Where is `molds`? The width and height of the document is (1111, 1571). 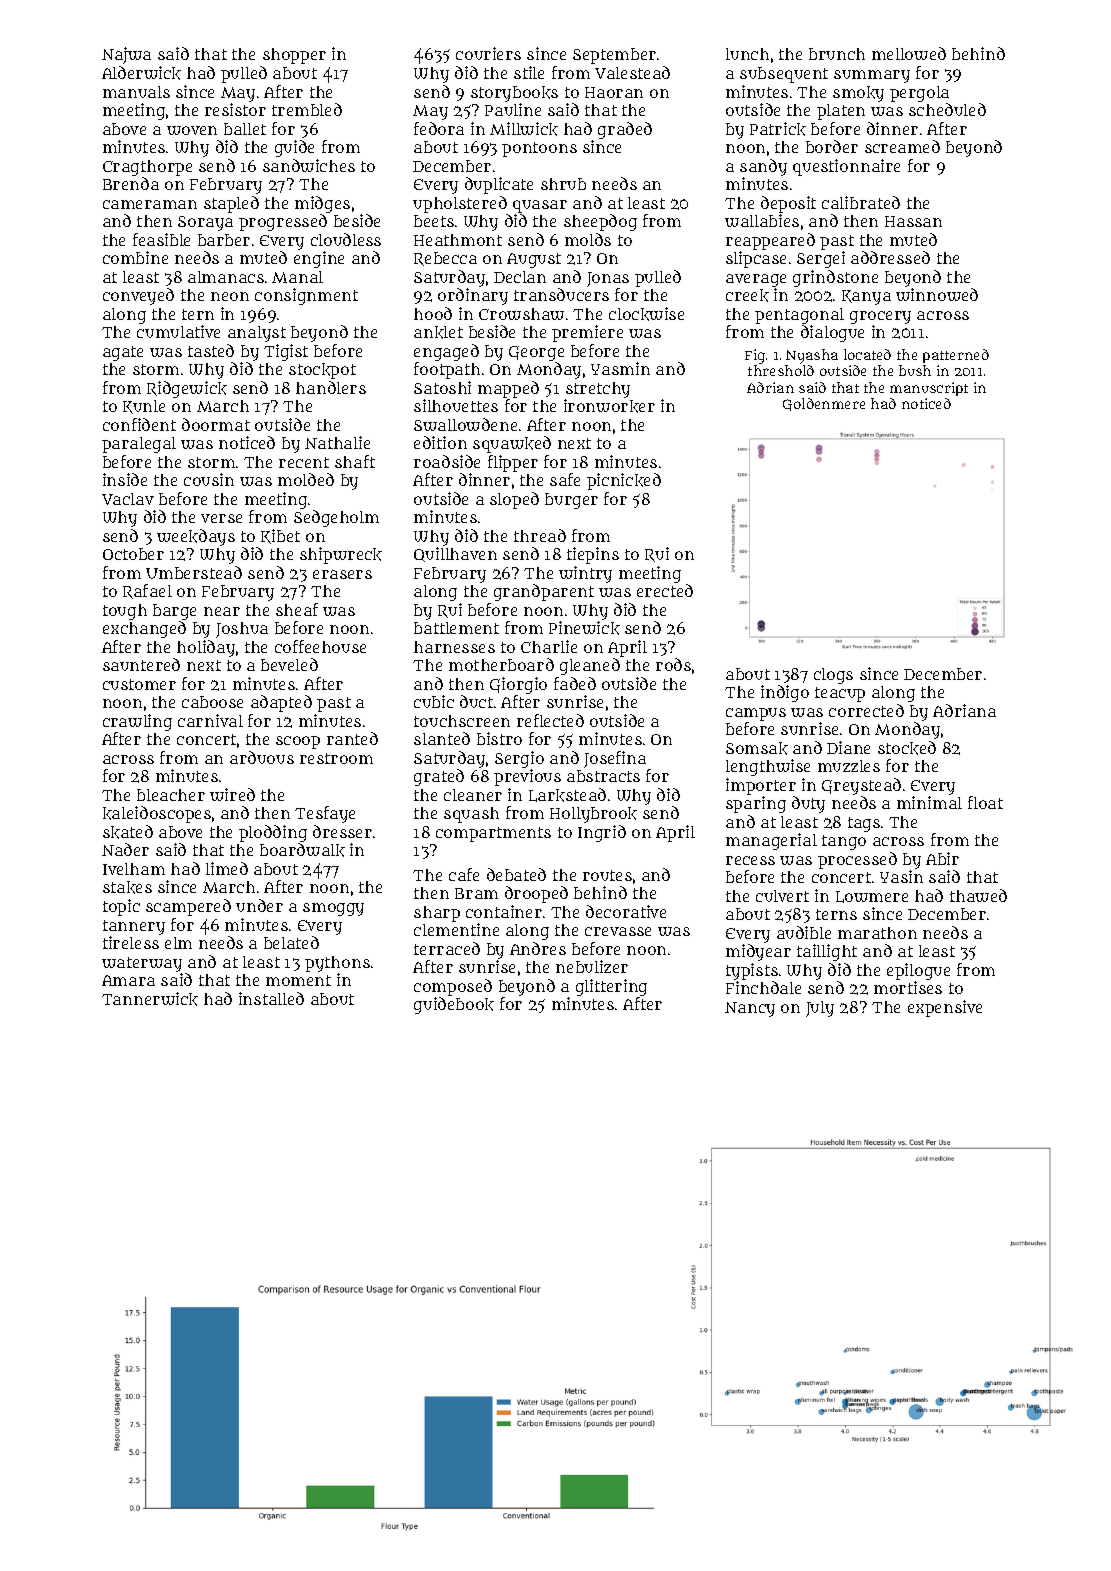
molds is located at coordinates (588, 239).
